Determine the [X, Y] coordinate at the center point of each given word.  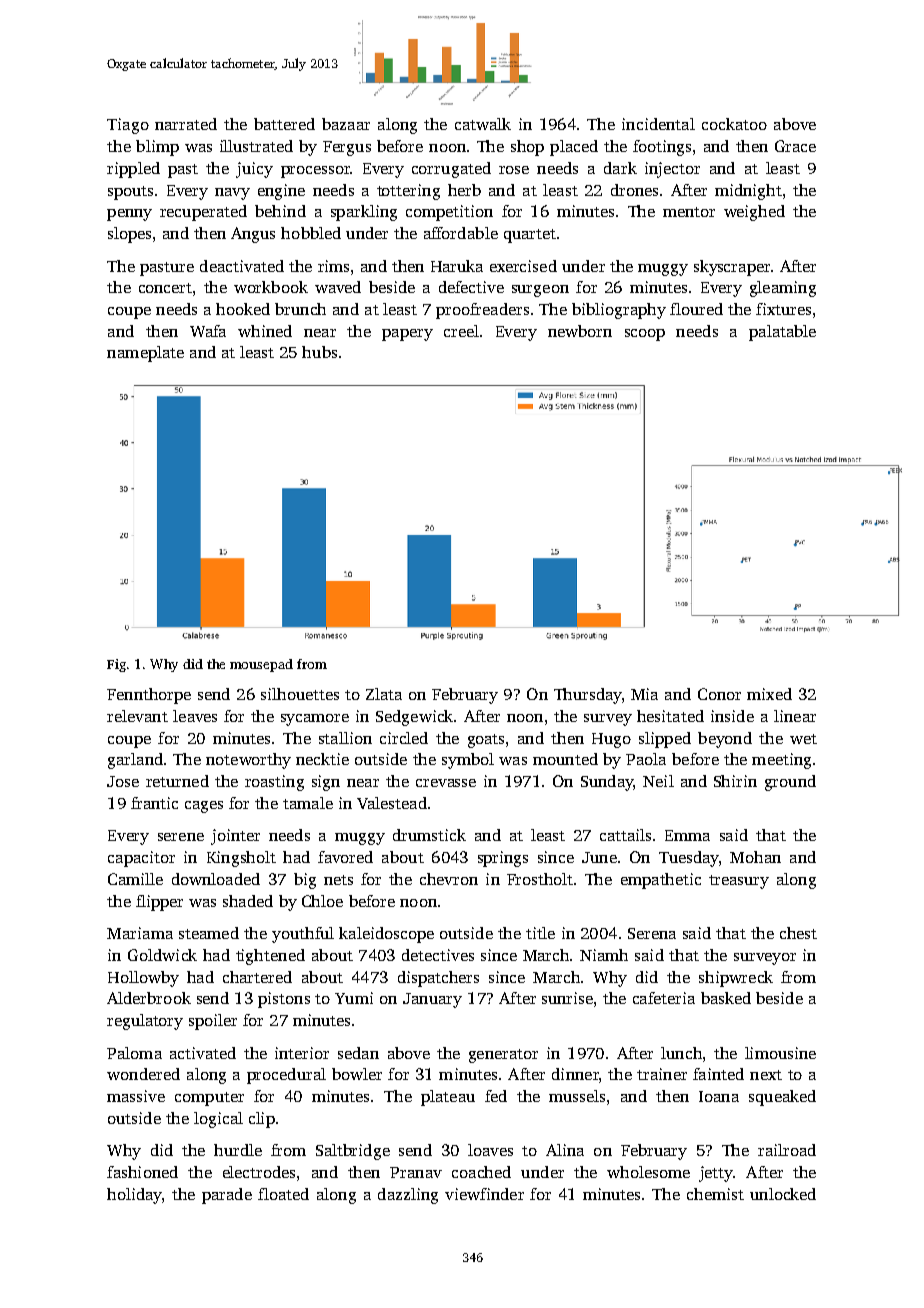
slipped [665, 740]
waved [338, 287]
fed [496, 1096]
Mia [644, 694]
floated [283, 1194]
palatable [782, 333]
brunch [300, 309]
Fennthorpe [149, 696]
